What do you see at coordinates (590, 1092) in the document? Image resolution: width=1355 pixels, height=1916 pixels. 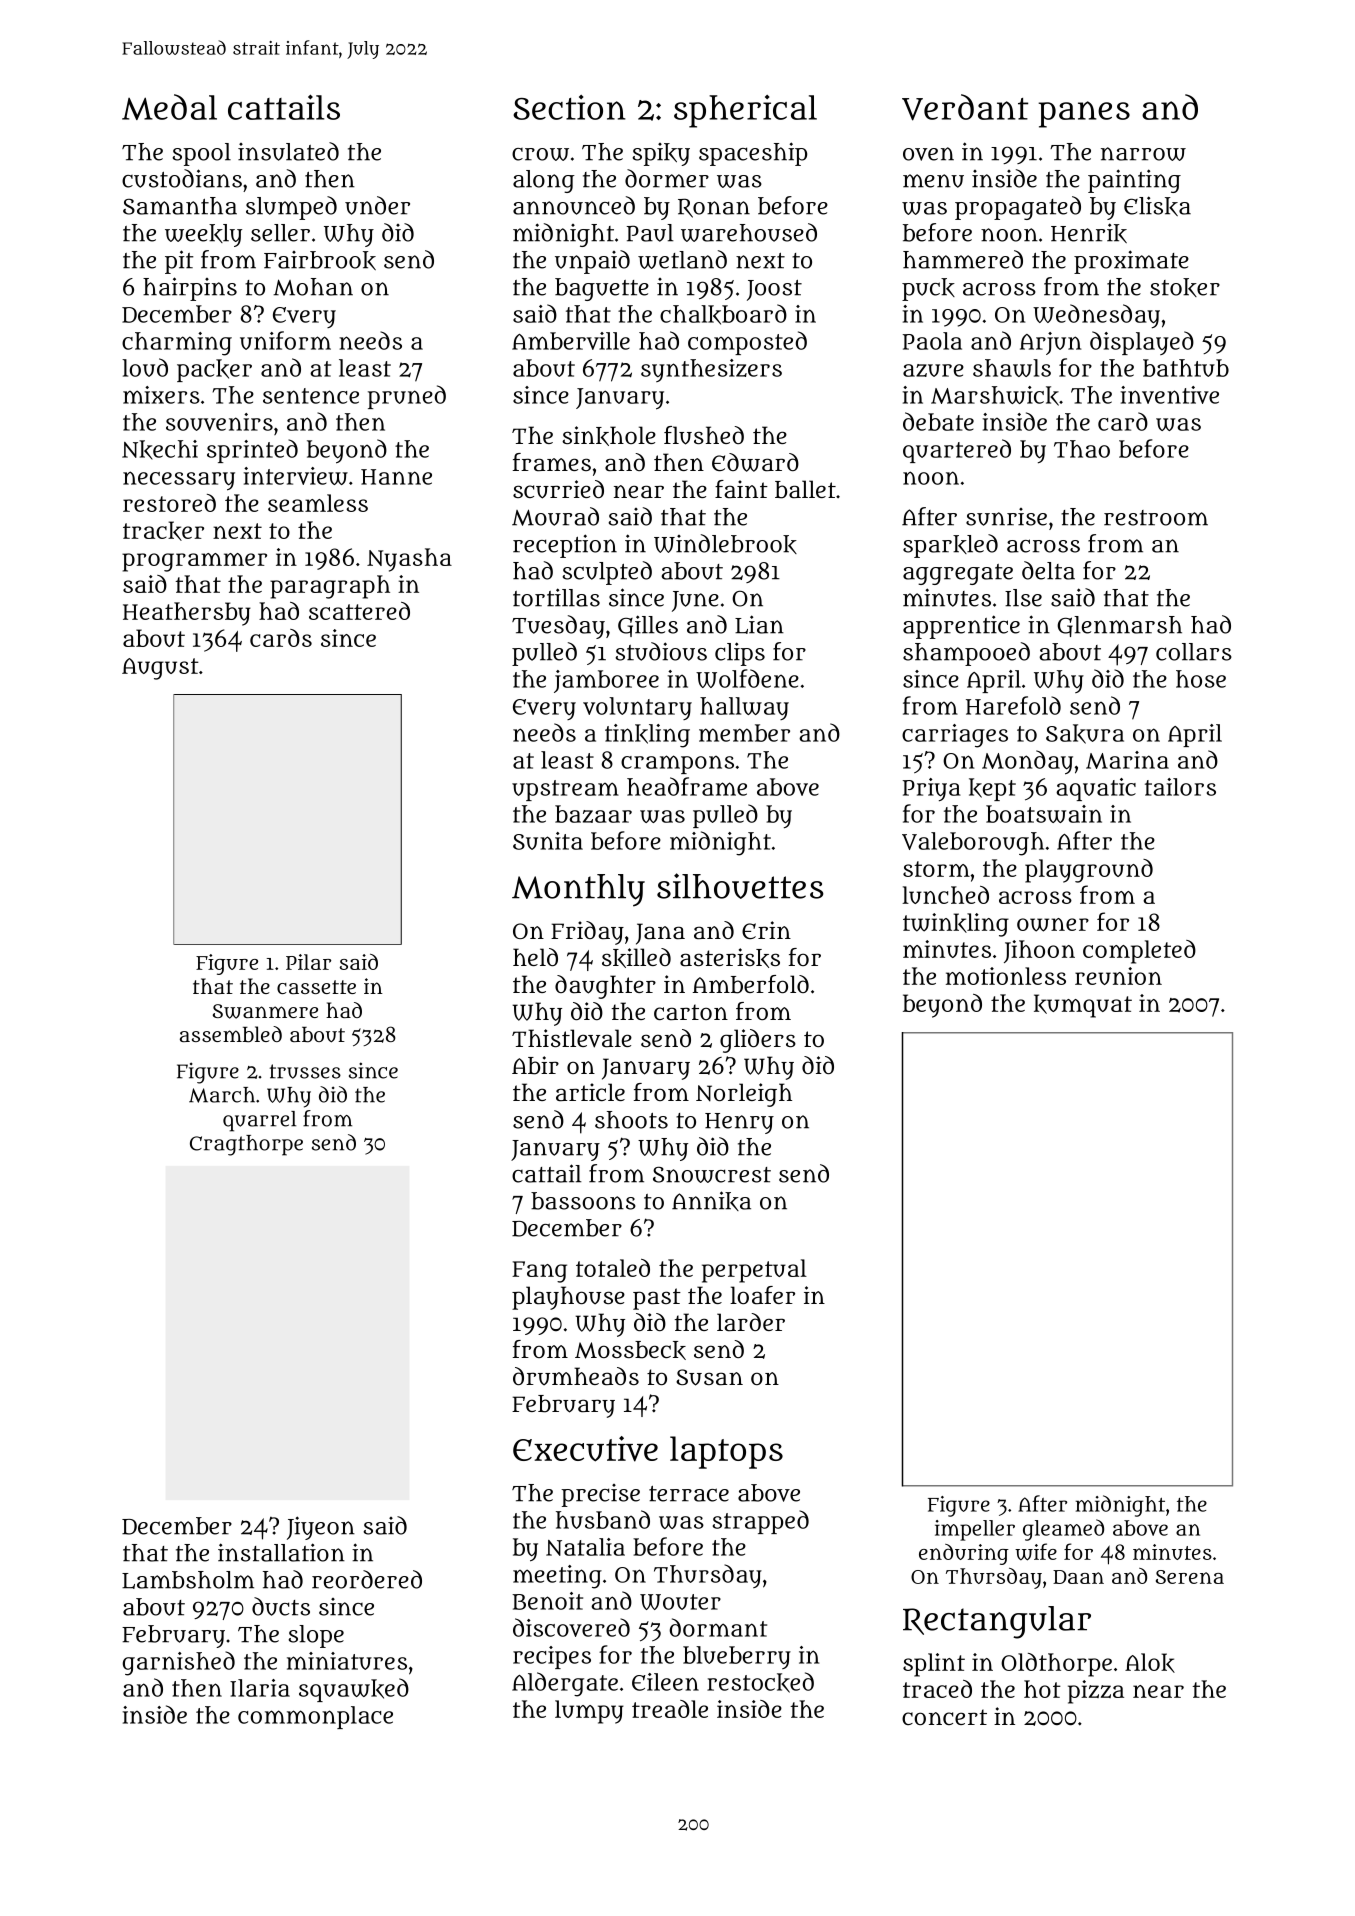 I see `article` at bounding box center [590, 1092].
